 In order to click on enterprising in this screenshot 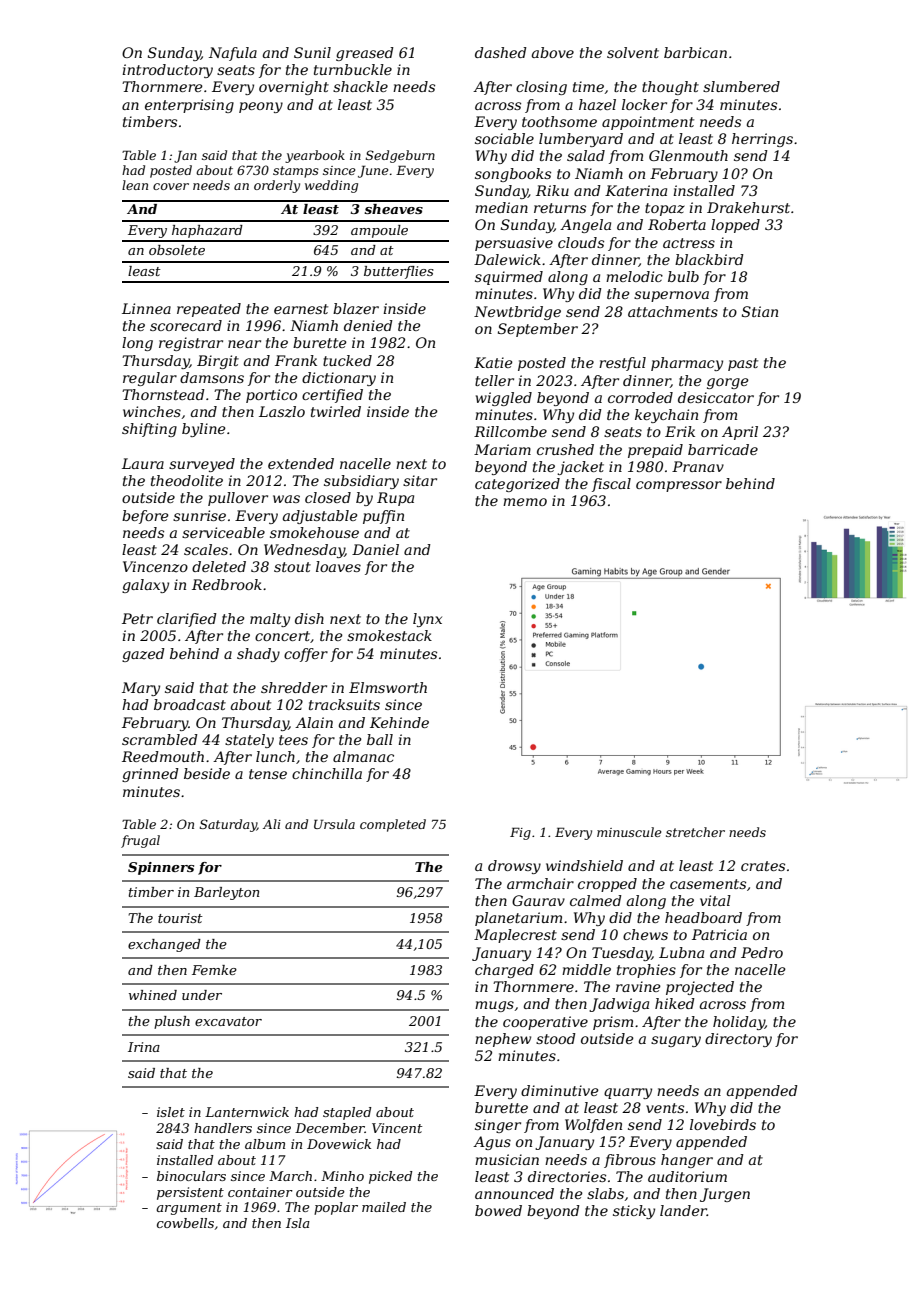, I will do `click(189, 106)`.
